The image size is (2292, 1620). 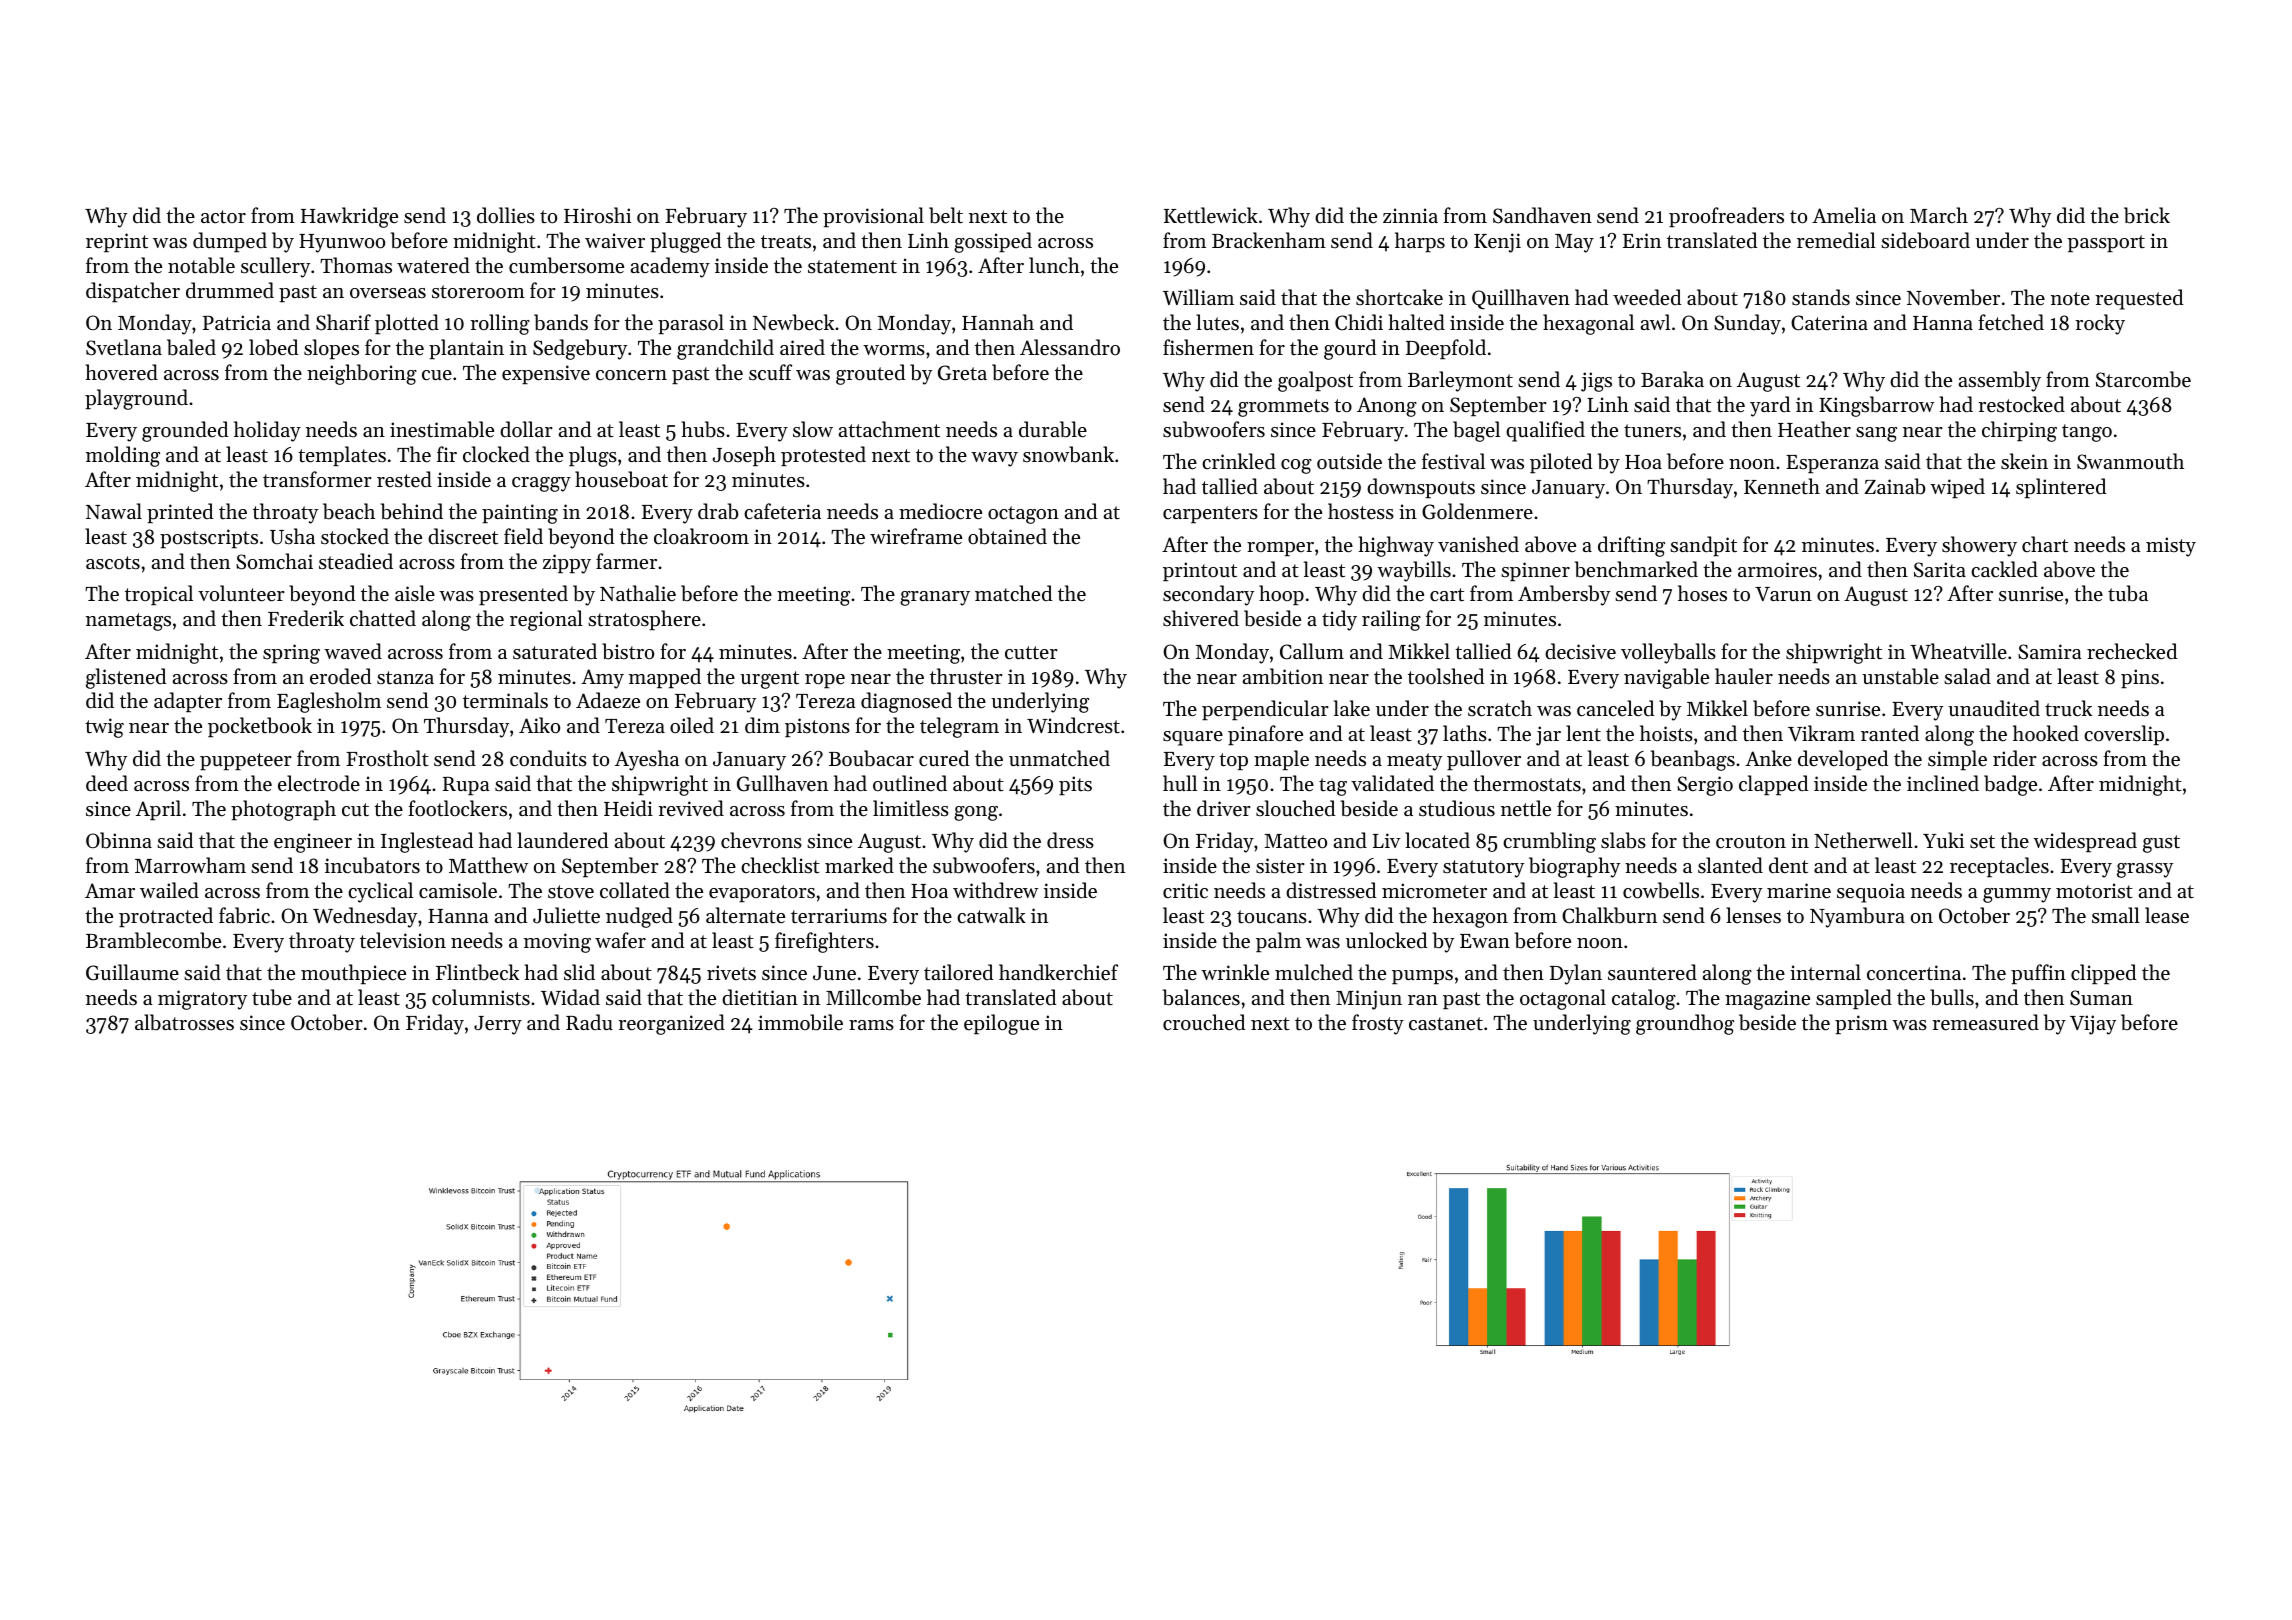 I want to click on Kenneth, so click(x=1782, y=486).
